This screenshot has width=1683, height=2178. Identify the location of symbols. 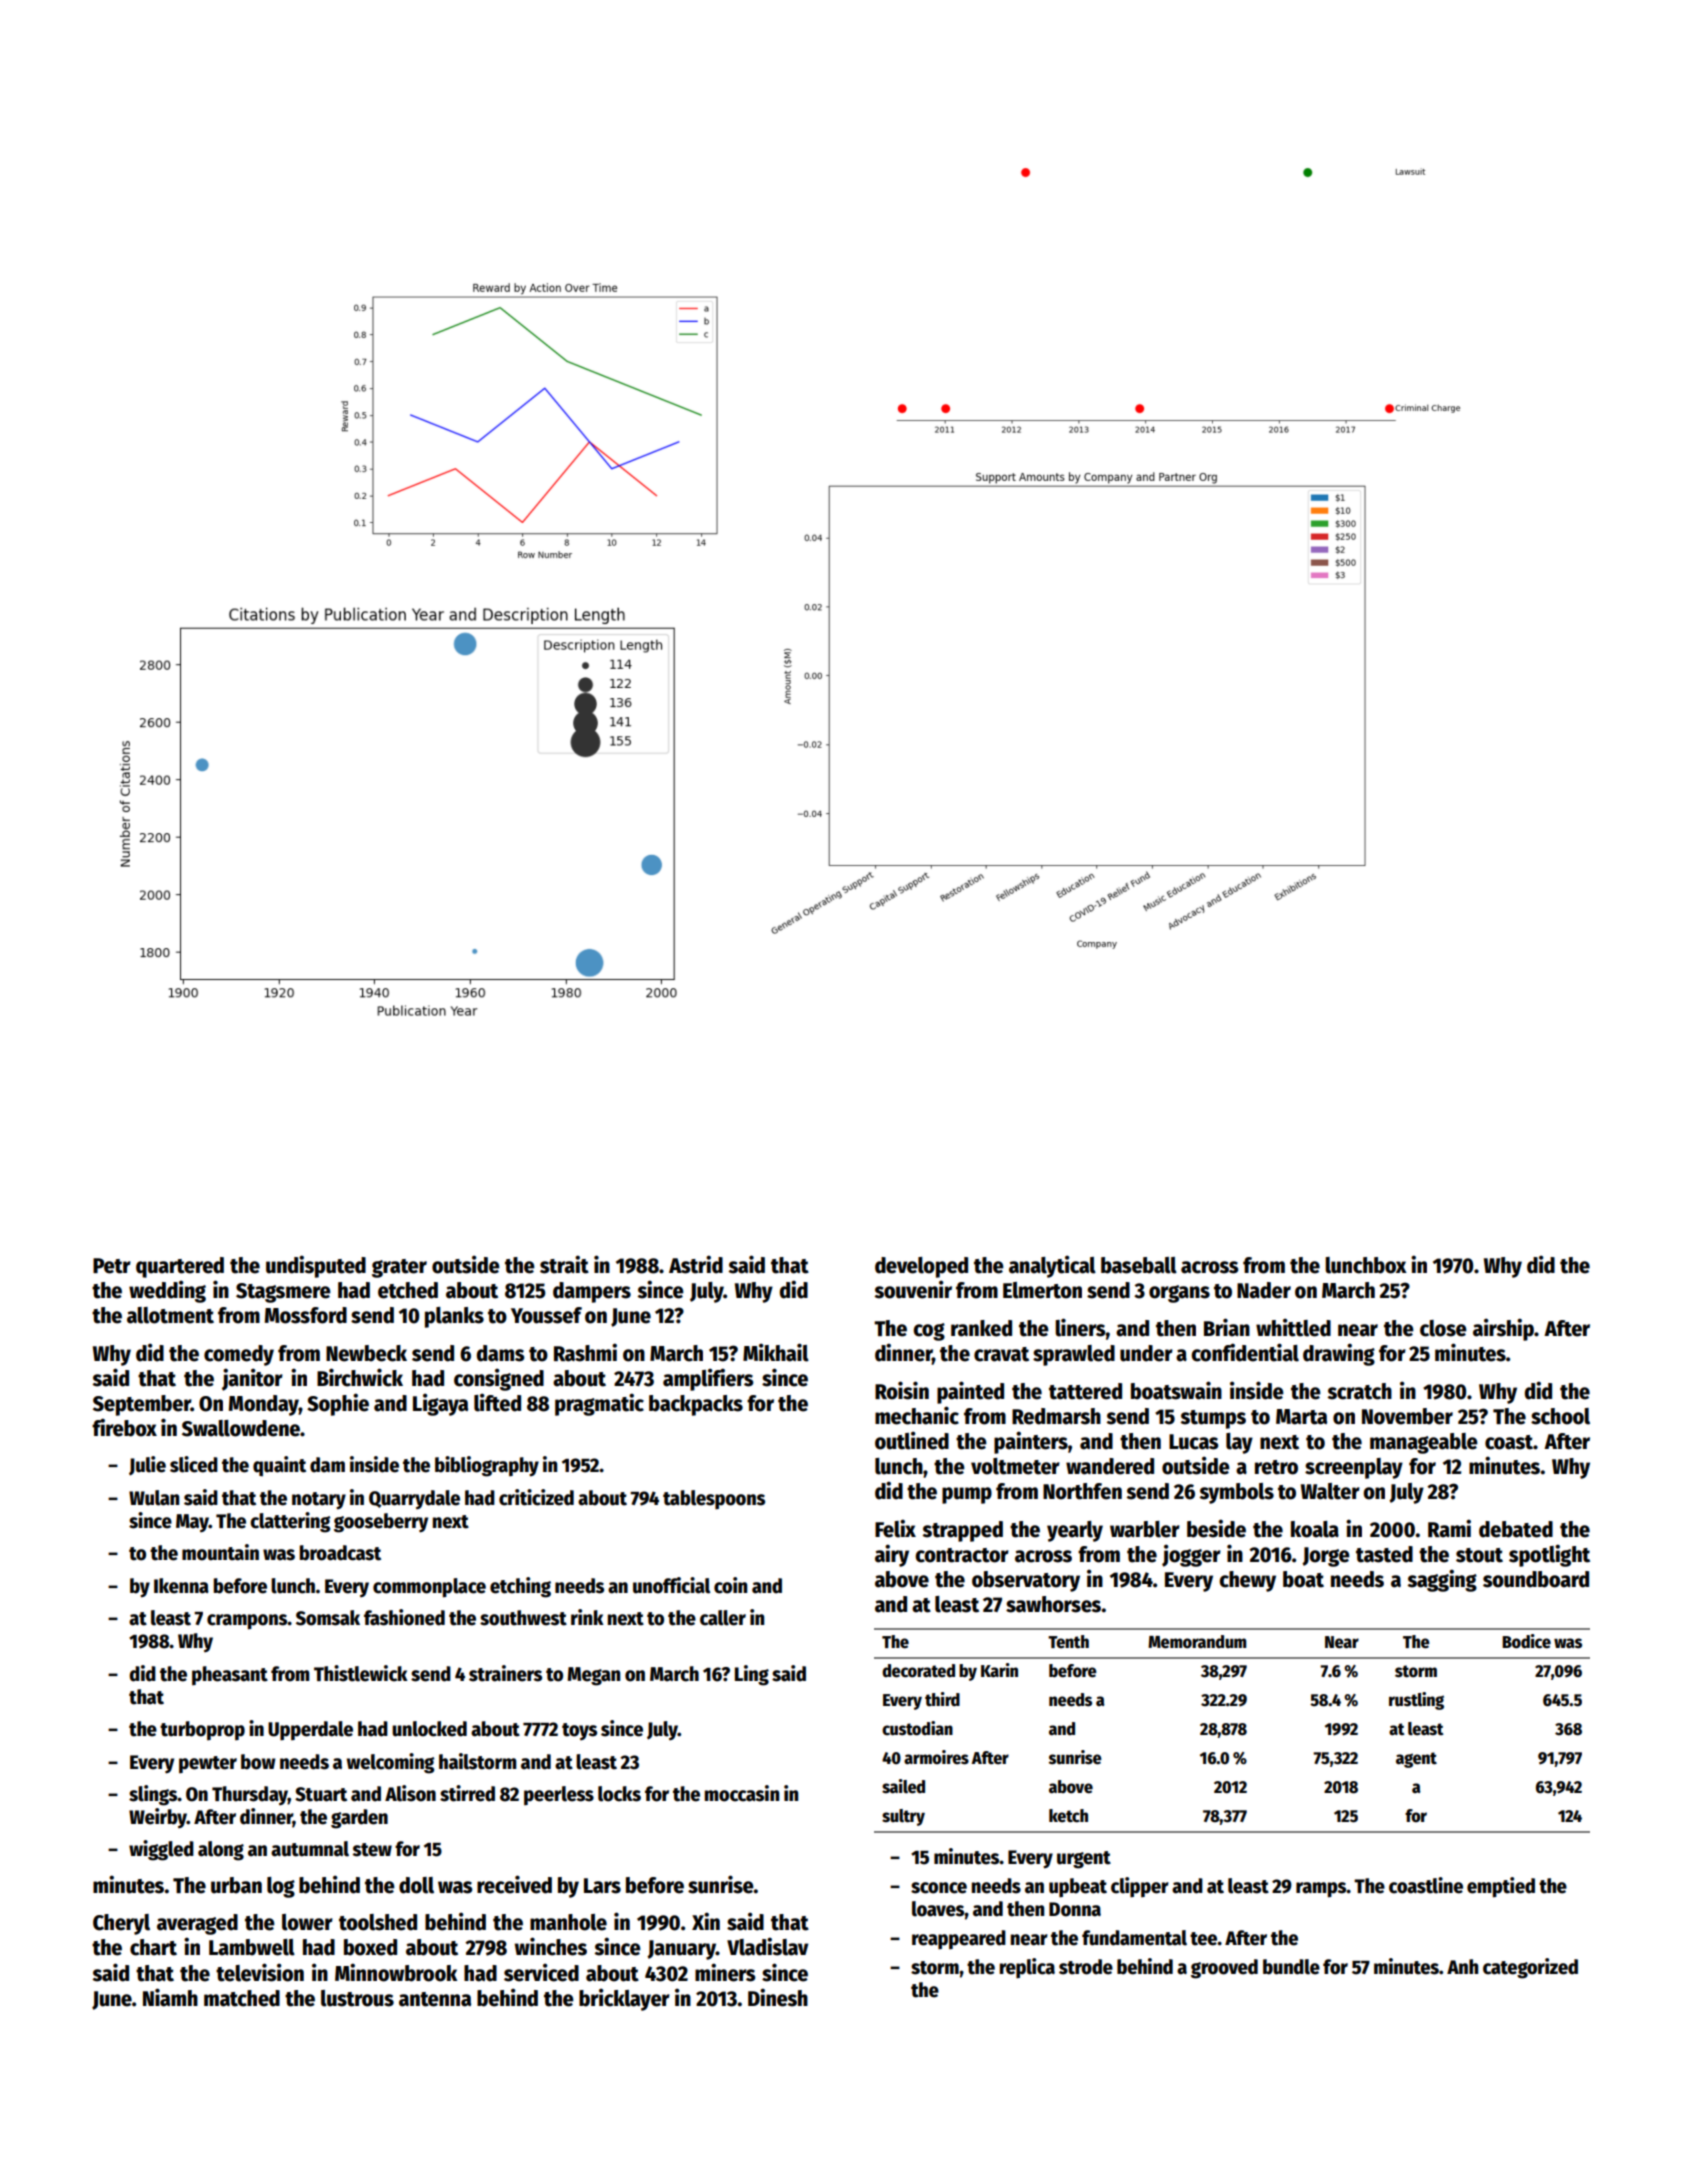
(1236, 1493).
